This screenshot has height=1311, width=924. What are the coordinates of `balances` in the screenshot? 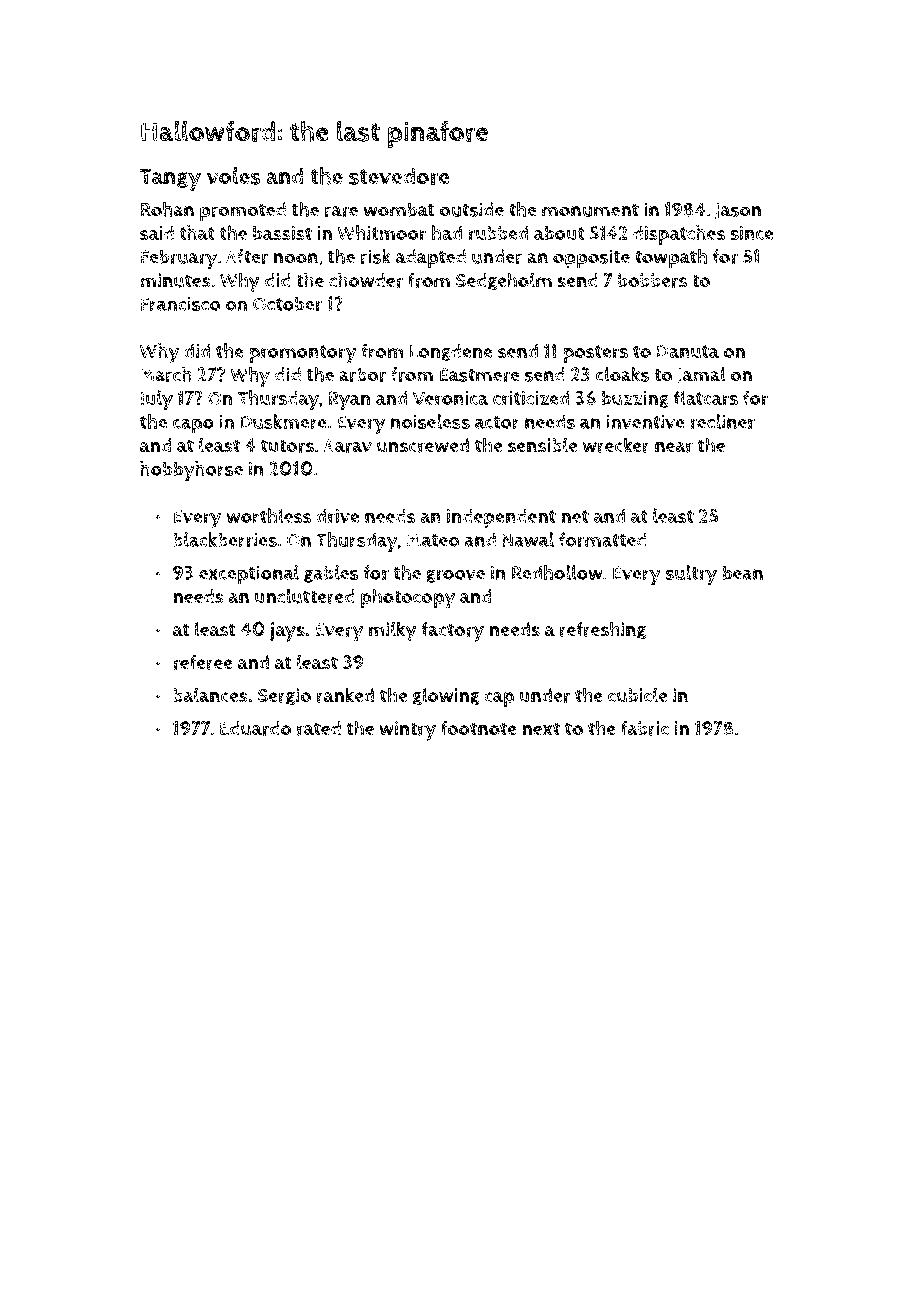 It's located at (210, 695).
